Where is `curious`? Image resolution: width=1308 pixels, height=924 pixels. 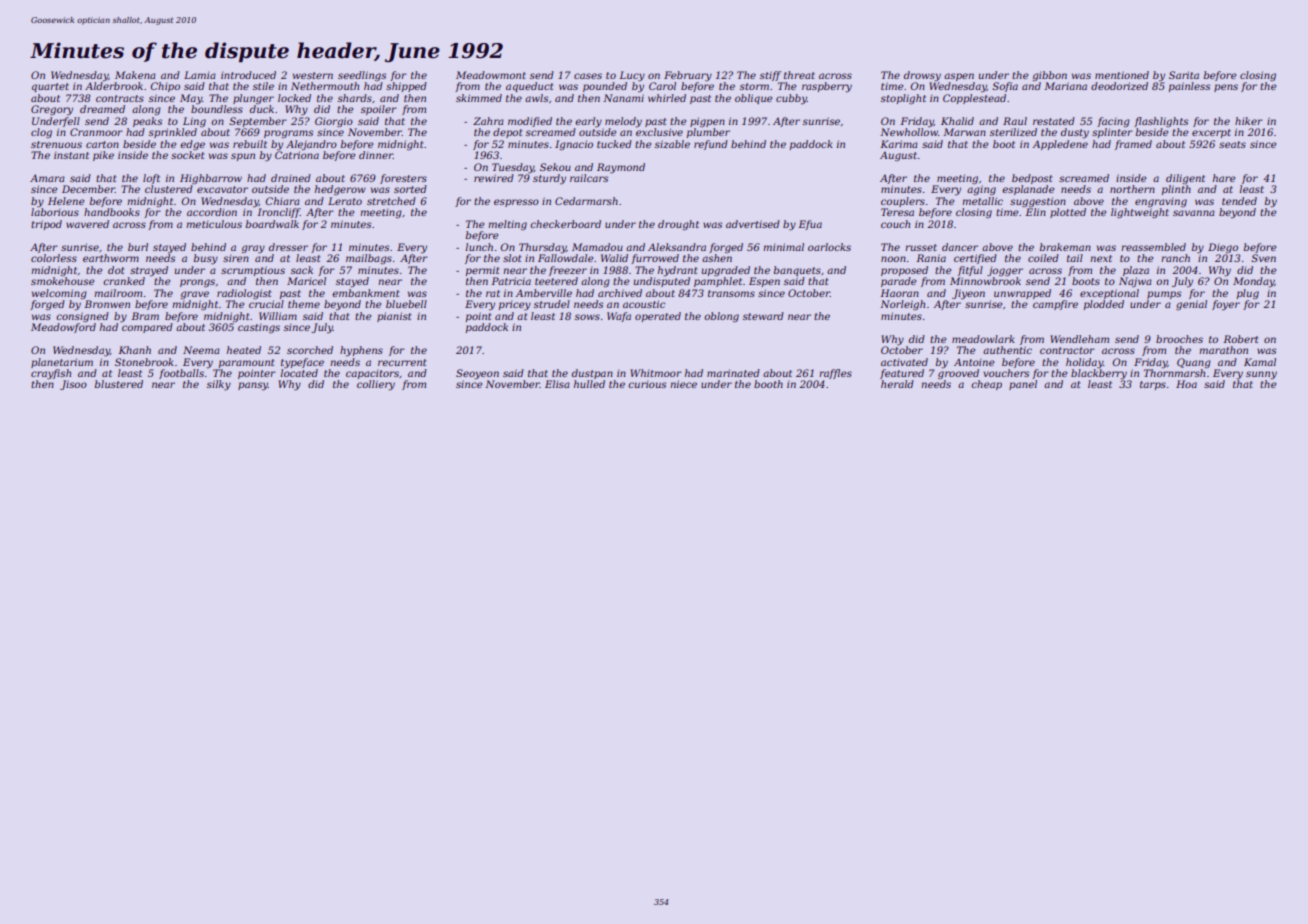
curious is located at coordinates (647, 384).
